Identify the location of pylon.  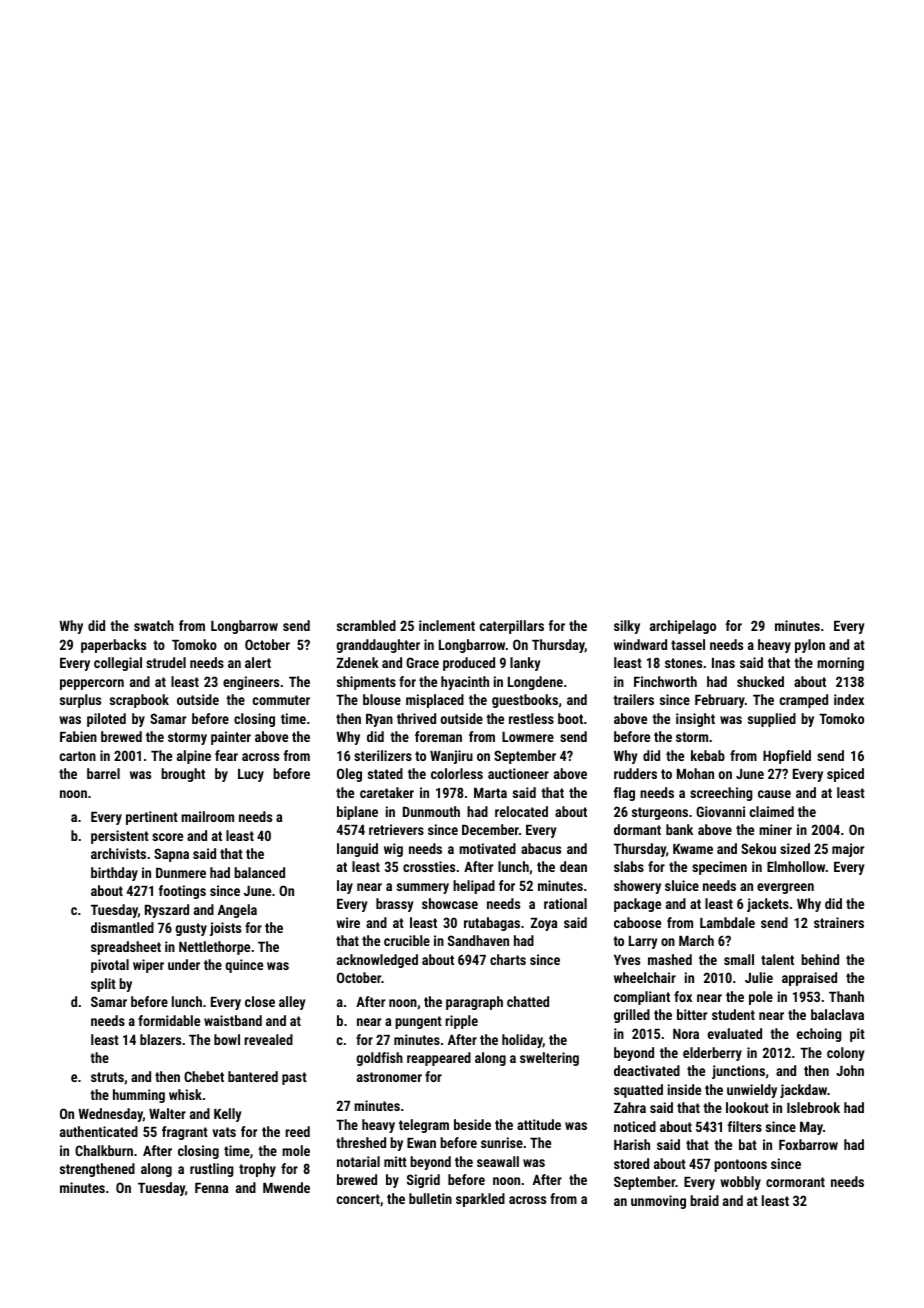
(810, 646).
